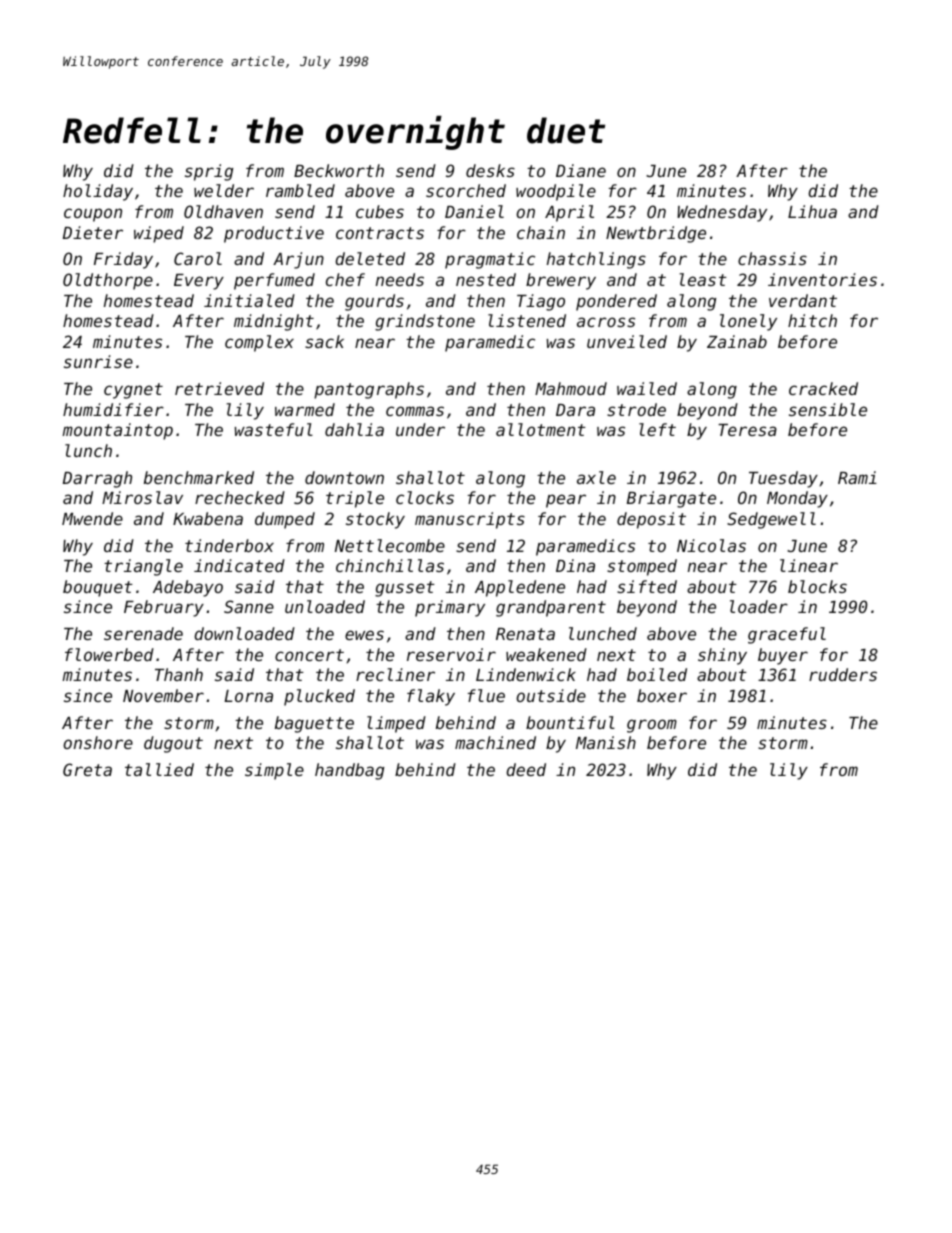 The image size is (952, 1233). Describe the element at coordinates (274, 771) in the screenshot. I see `simple` at that location.
